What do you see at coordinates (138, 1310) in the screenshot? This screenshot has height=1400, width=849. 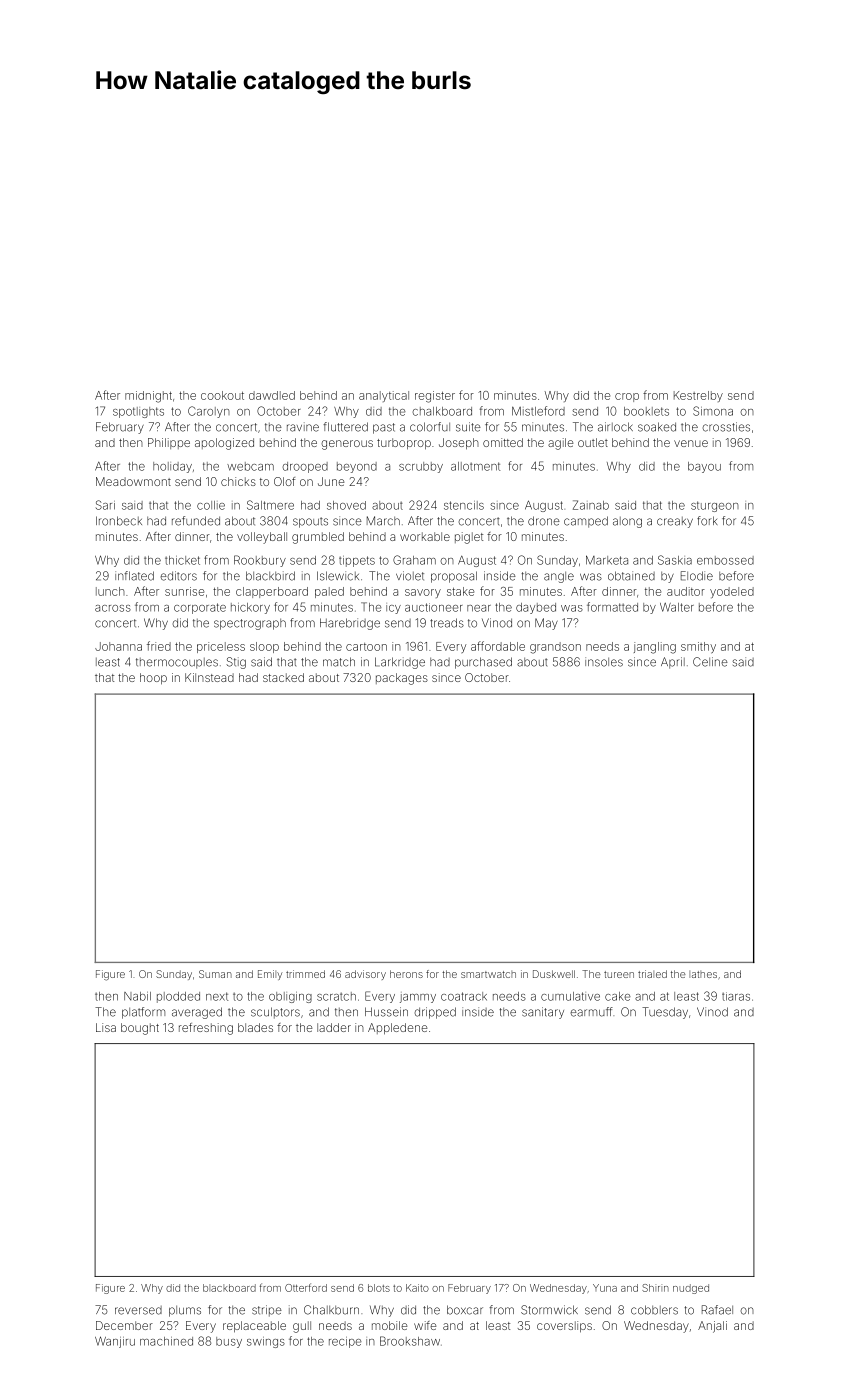 I see `reversed` at bounding box center [138, 1310].
